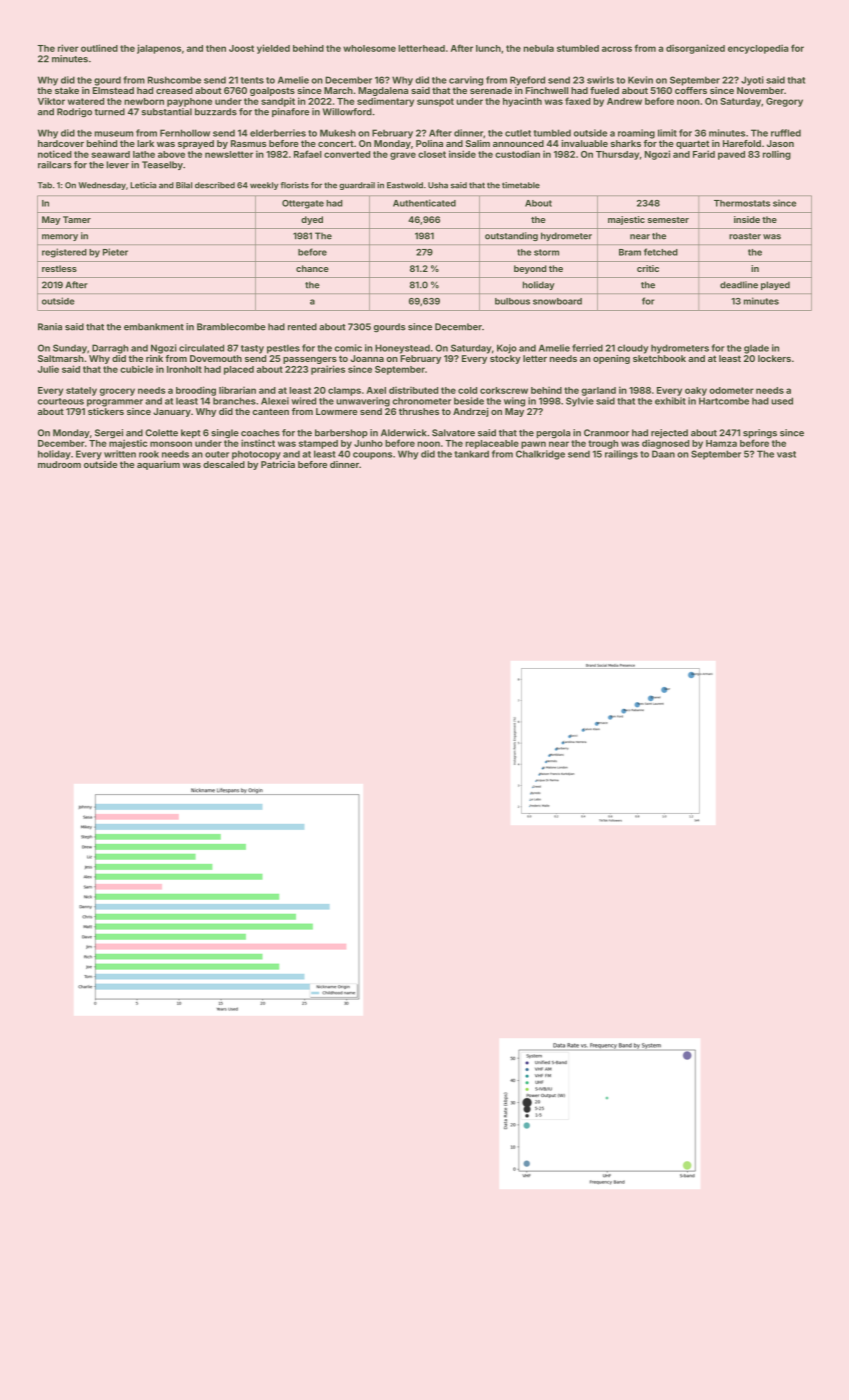  I want to click on wholesome, so click(369, 48).
